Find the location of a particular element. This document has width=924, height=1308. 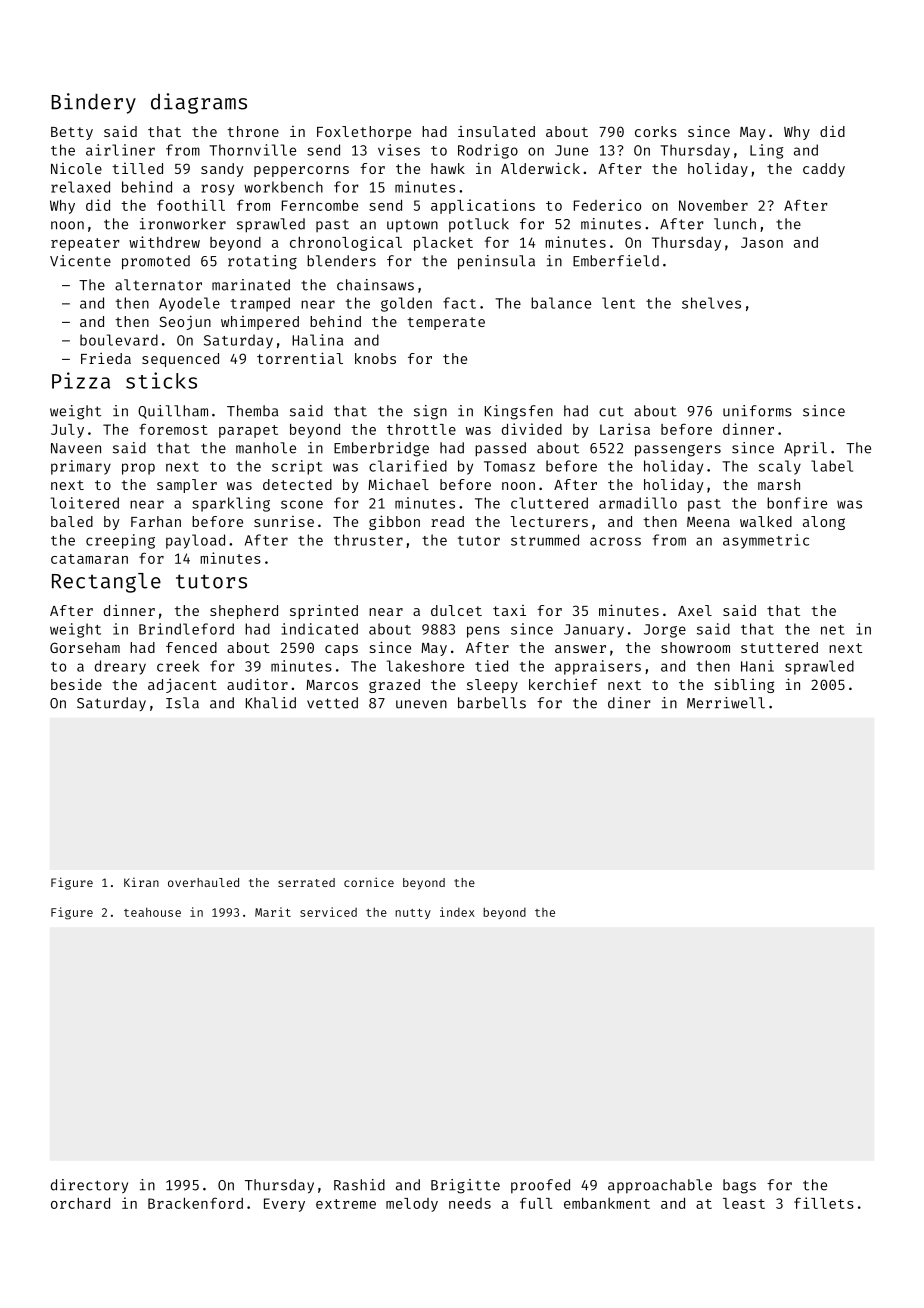

applications is located at coordinates (483, 206).
